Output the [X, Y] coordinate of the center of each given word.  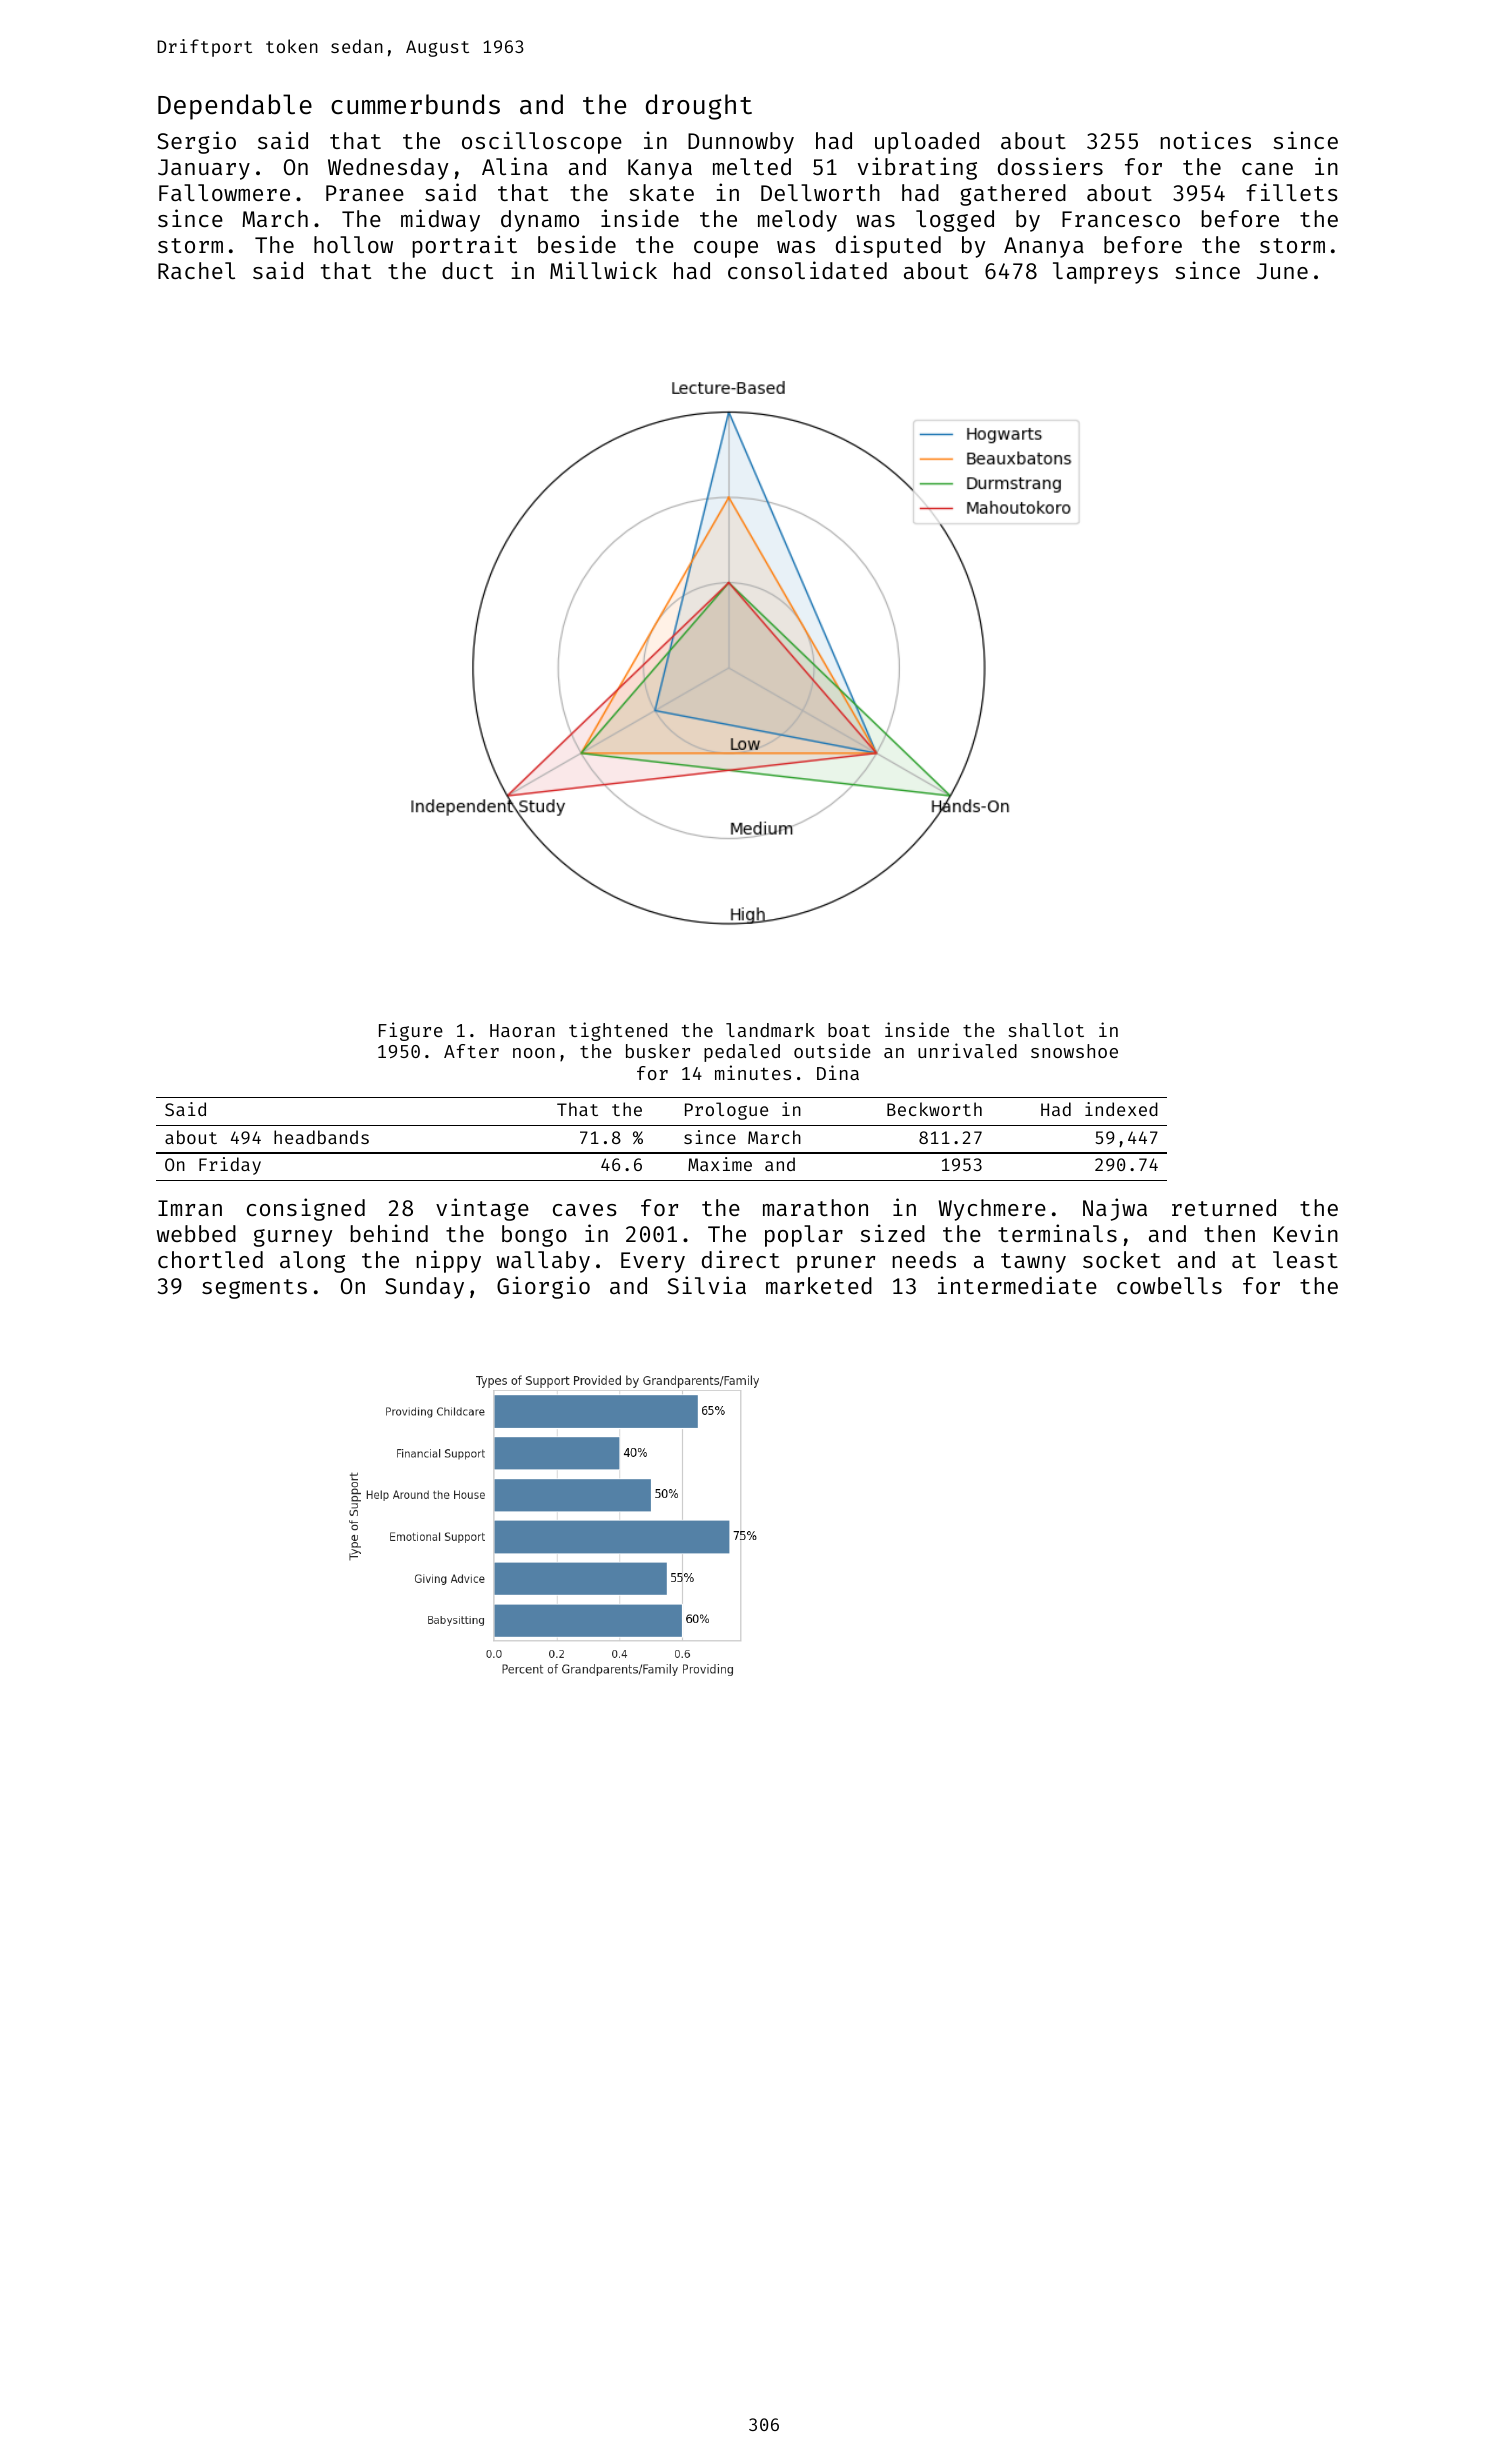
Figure [411, 1031]
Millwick [603, 270]
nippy [449, 1261]
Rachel [196, 270]
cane [1267, 169]
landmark [770, 1030]
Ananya [1044, 247]
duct [467, 270]
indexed [1121, 1109]
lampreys [1105, 273]
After [471, 1051]
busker [658, 1051]
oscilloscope [542, 142]
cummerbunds [415, 104]
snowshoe [1074, 1051]
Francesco [1121, 219]
